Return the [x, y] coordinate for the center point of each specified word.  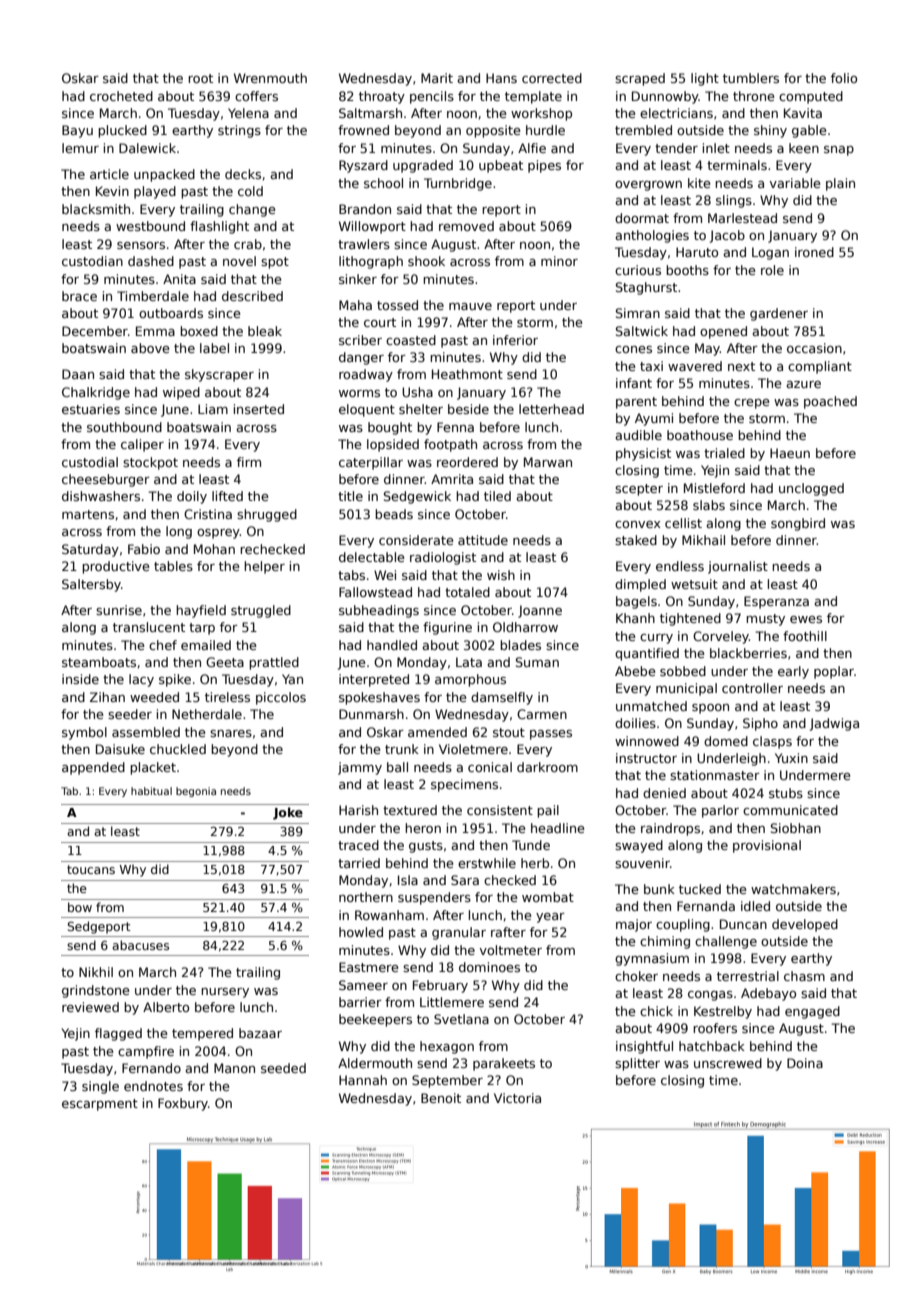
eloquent [367, 410]
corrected [552, 78]
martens [88, 514]
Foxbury [183, 1104]
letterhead [551, 409]
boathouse [700, 435]
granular [459, 933]
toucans [91, 869]
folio [844, 78]
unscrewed [728, 1063]
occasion [814, 348]
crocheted [121, 96]
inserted [259, 409]
